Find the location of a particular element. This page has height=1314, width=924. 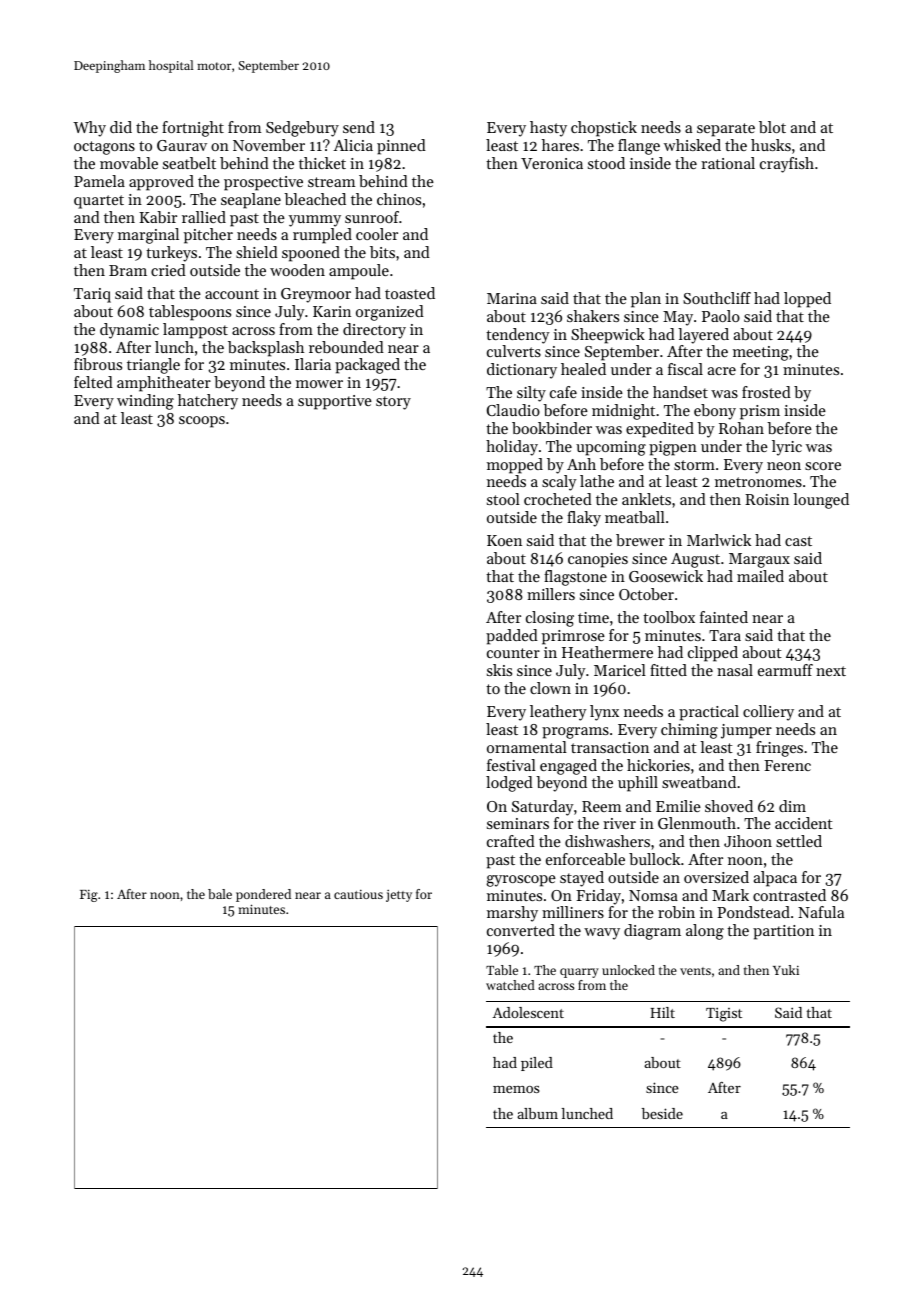

bale is located at coordinates (220, 894).
